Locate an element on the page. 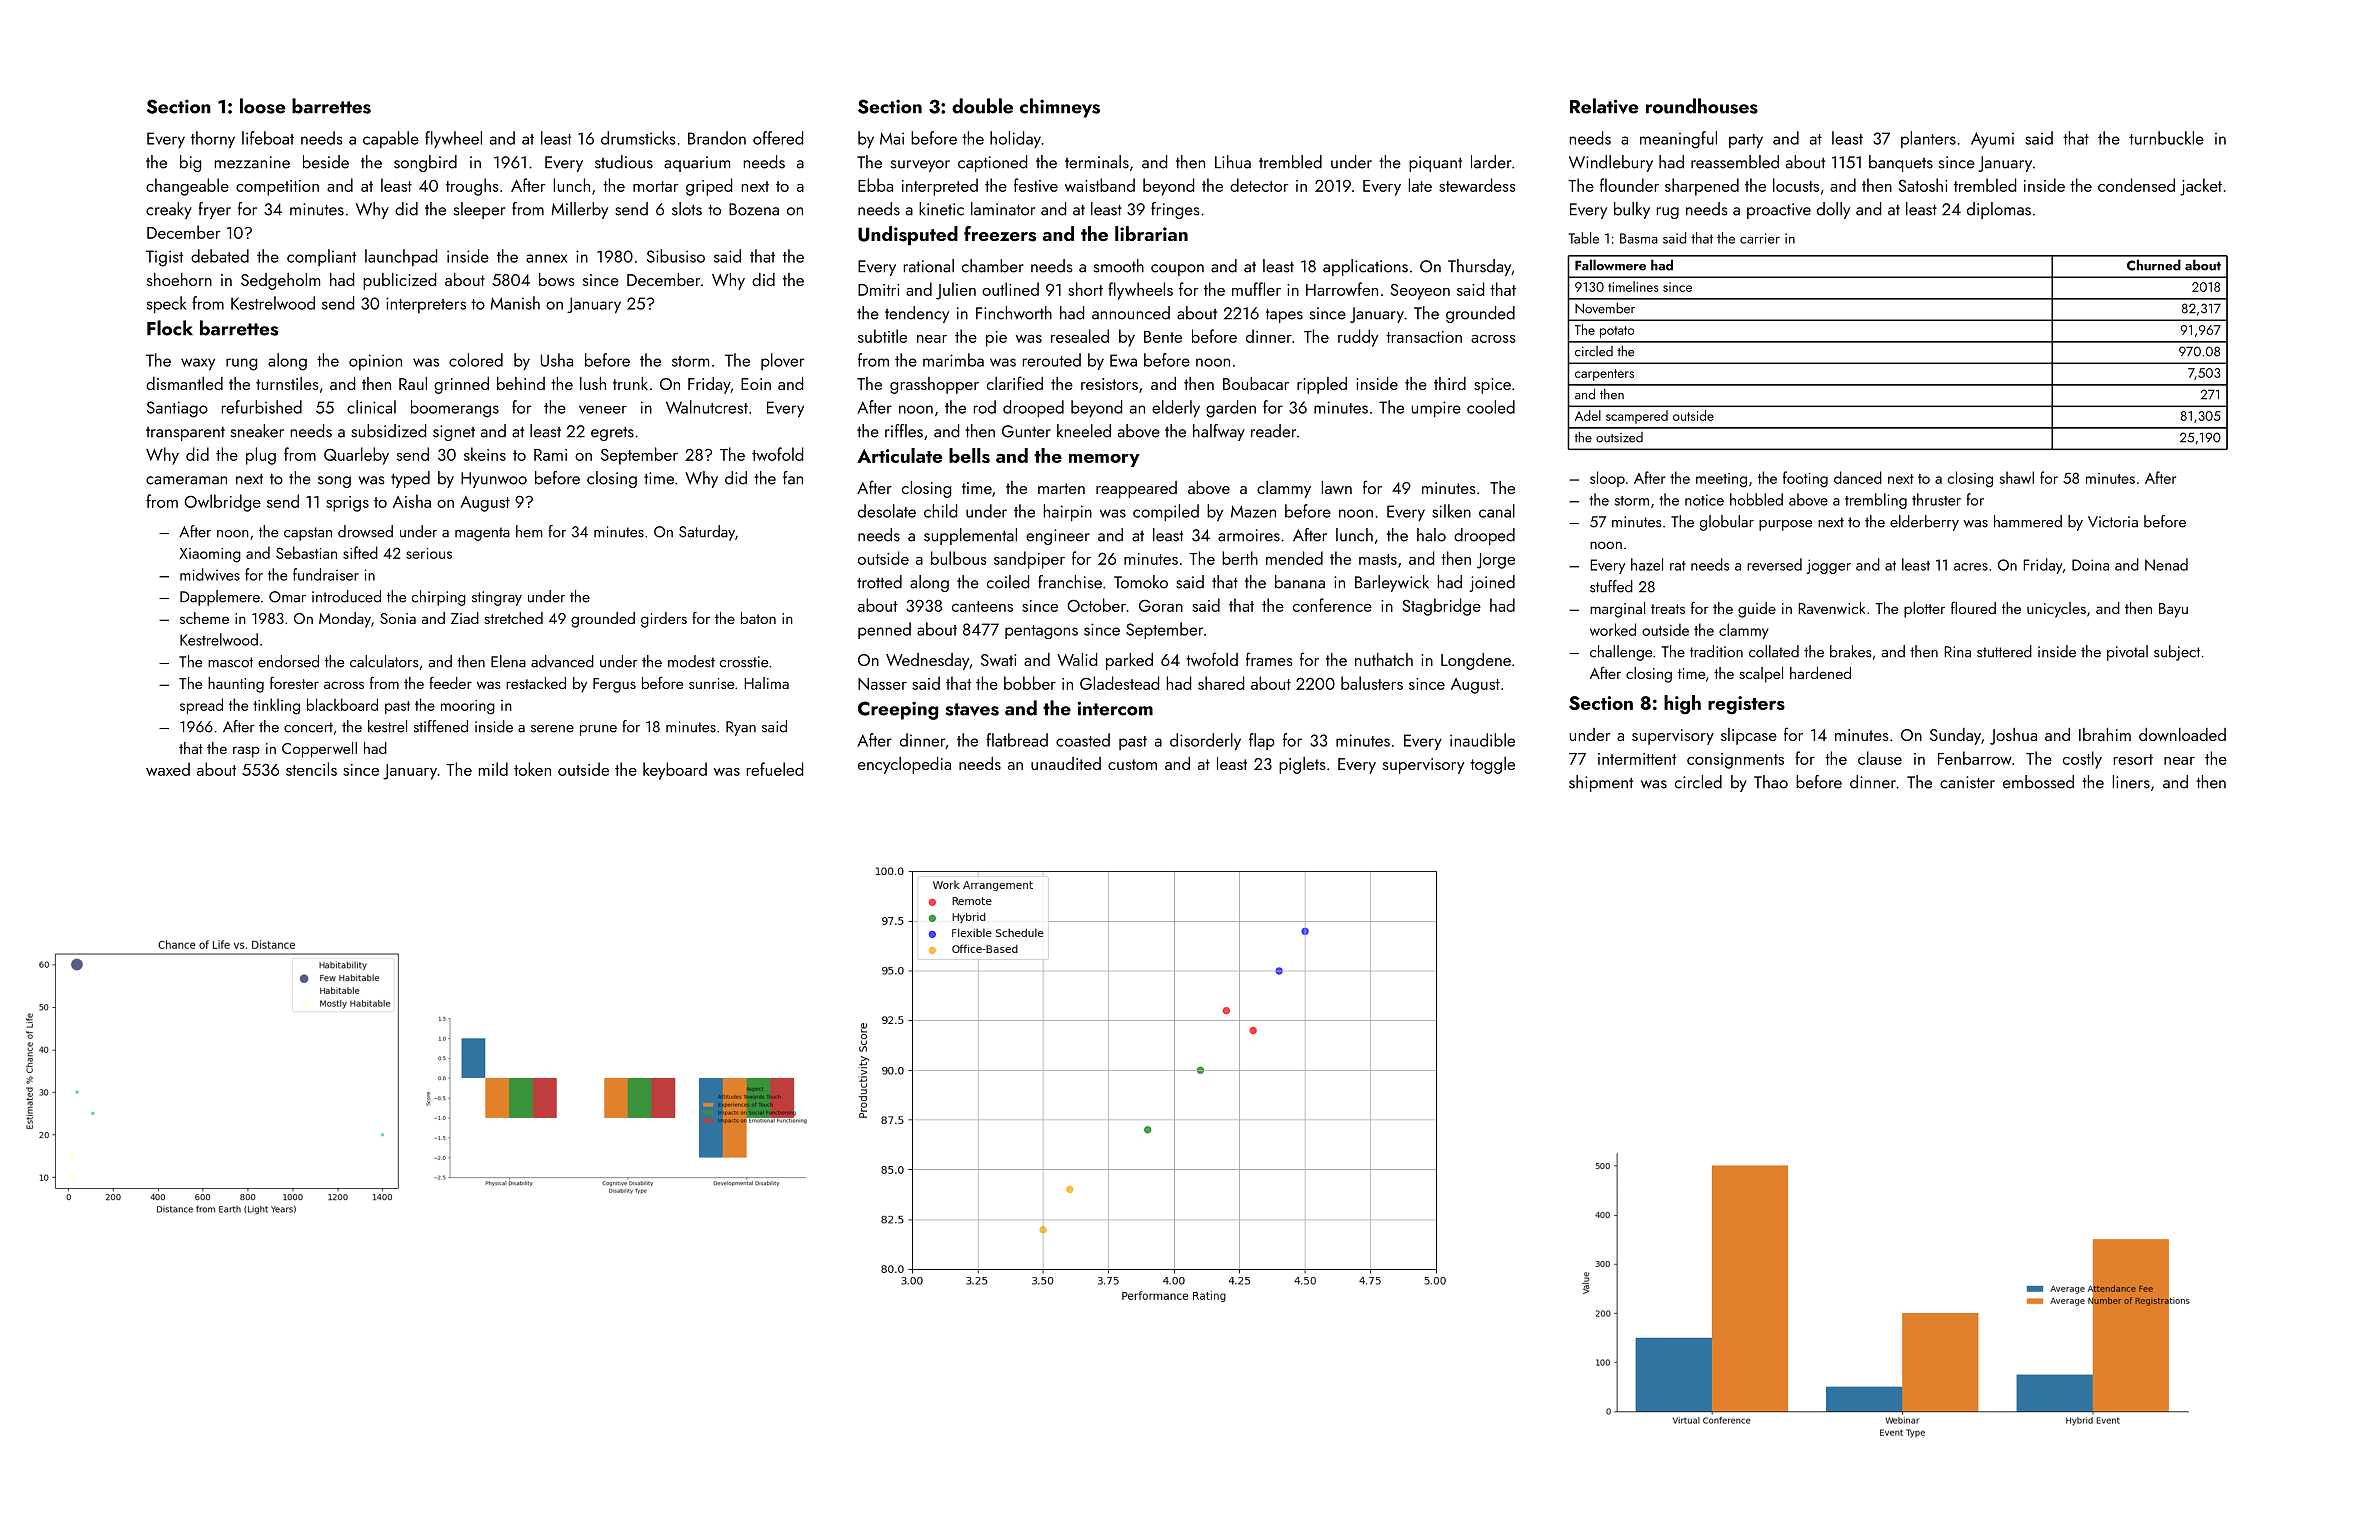  annex is located at coordinates (546, 258).
